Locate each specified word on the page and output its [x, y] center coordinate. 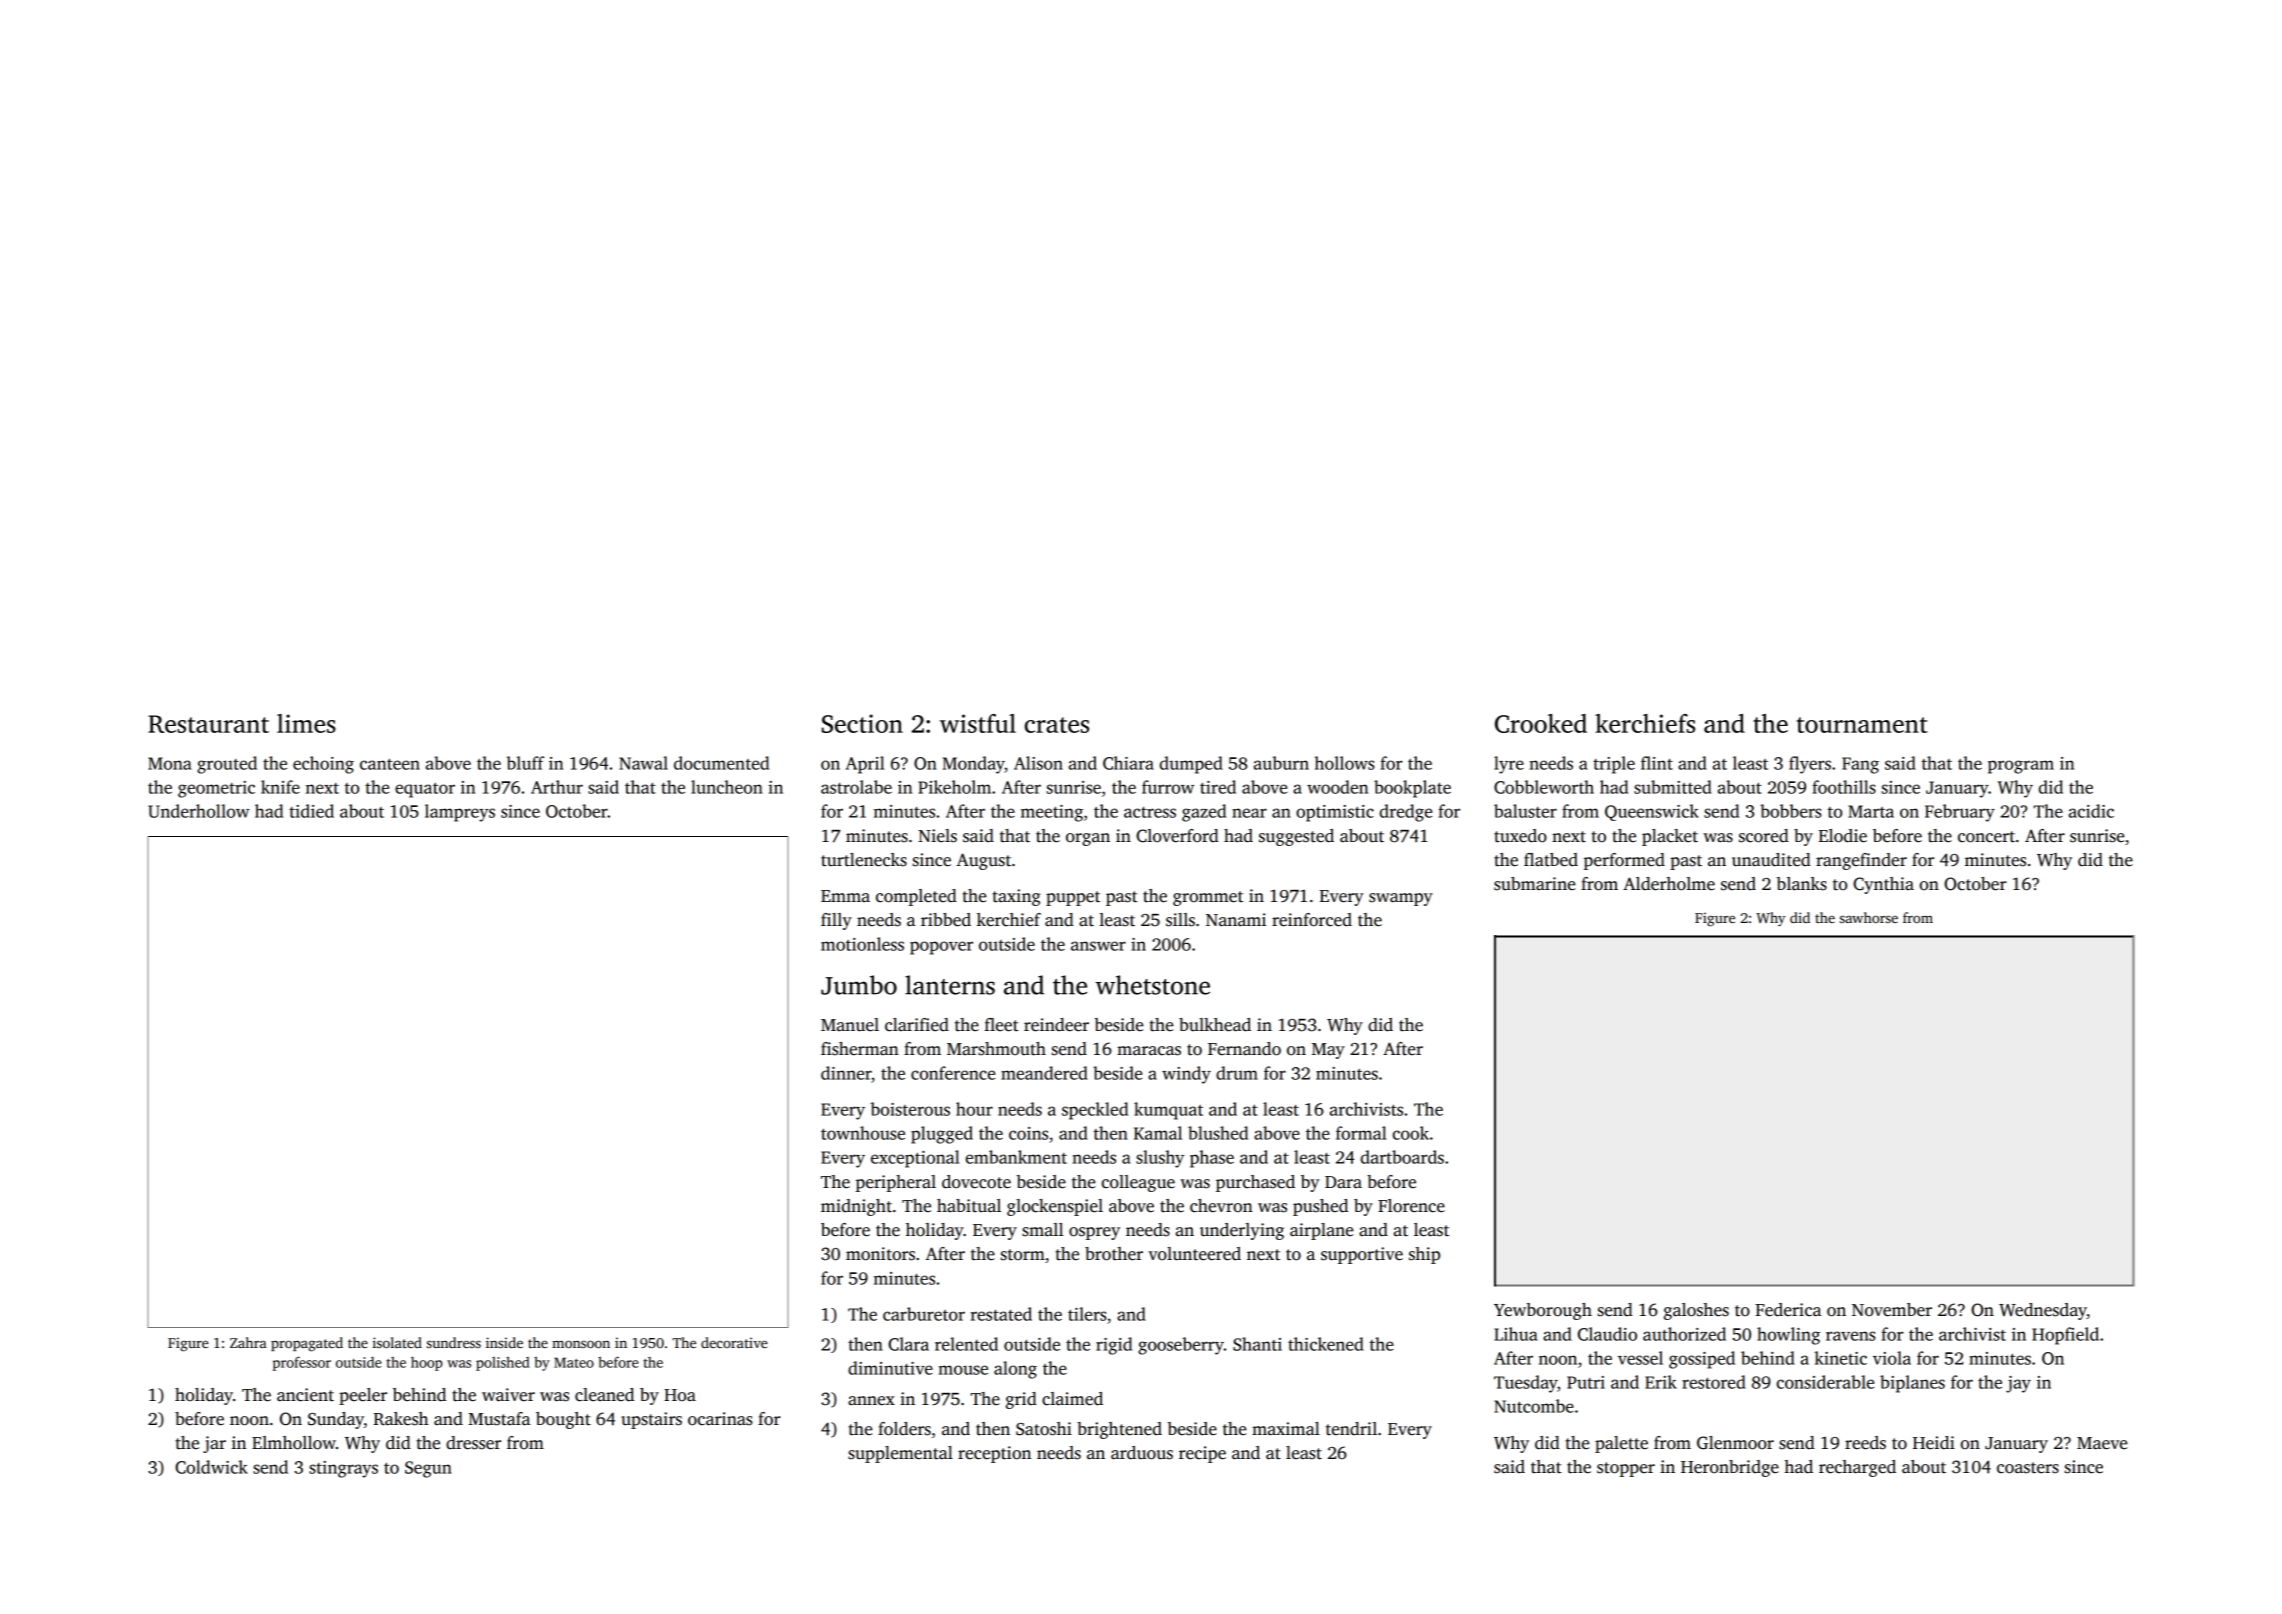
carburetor [924, 1314]
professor [302, 1363]
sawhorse [1869, 917]
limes [306, 723]
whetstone [1152, 985]
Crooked [1541, 723]
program [2021, 767]
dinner [846, 1073]
